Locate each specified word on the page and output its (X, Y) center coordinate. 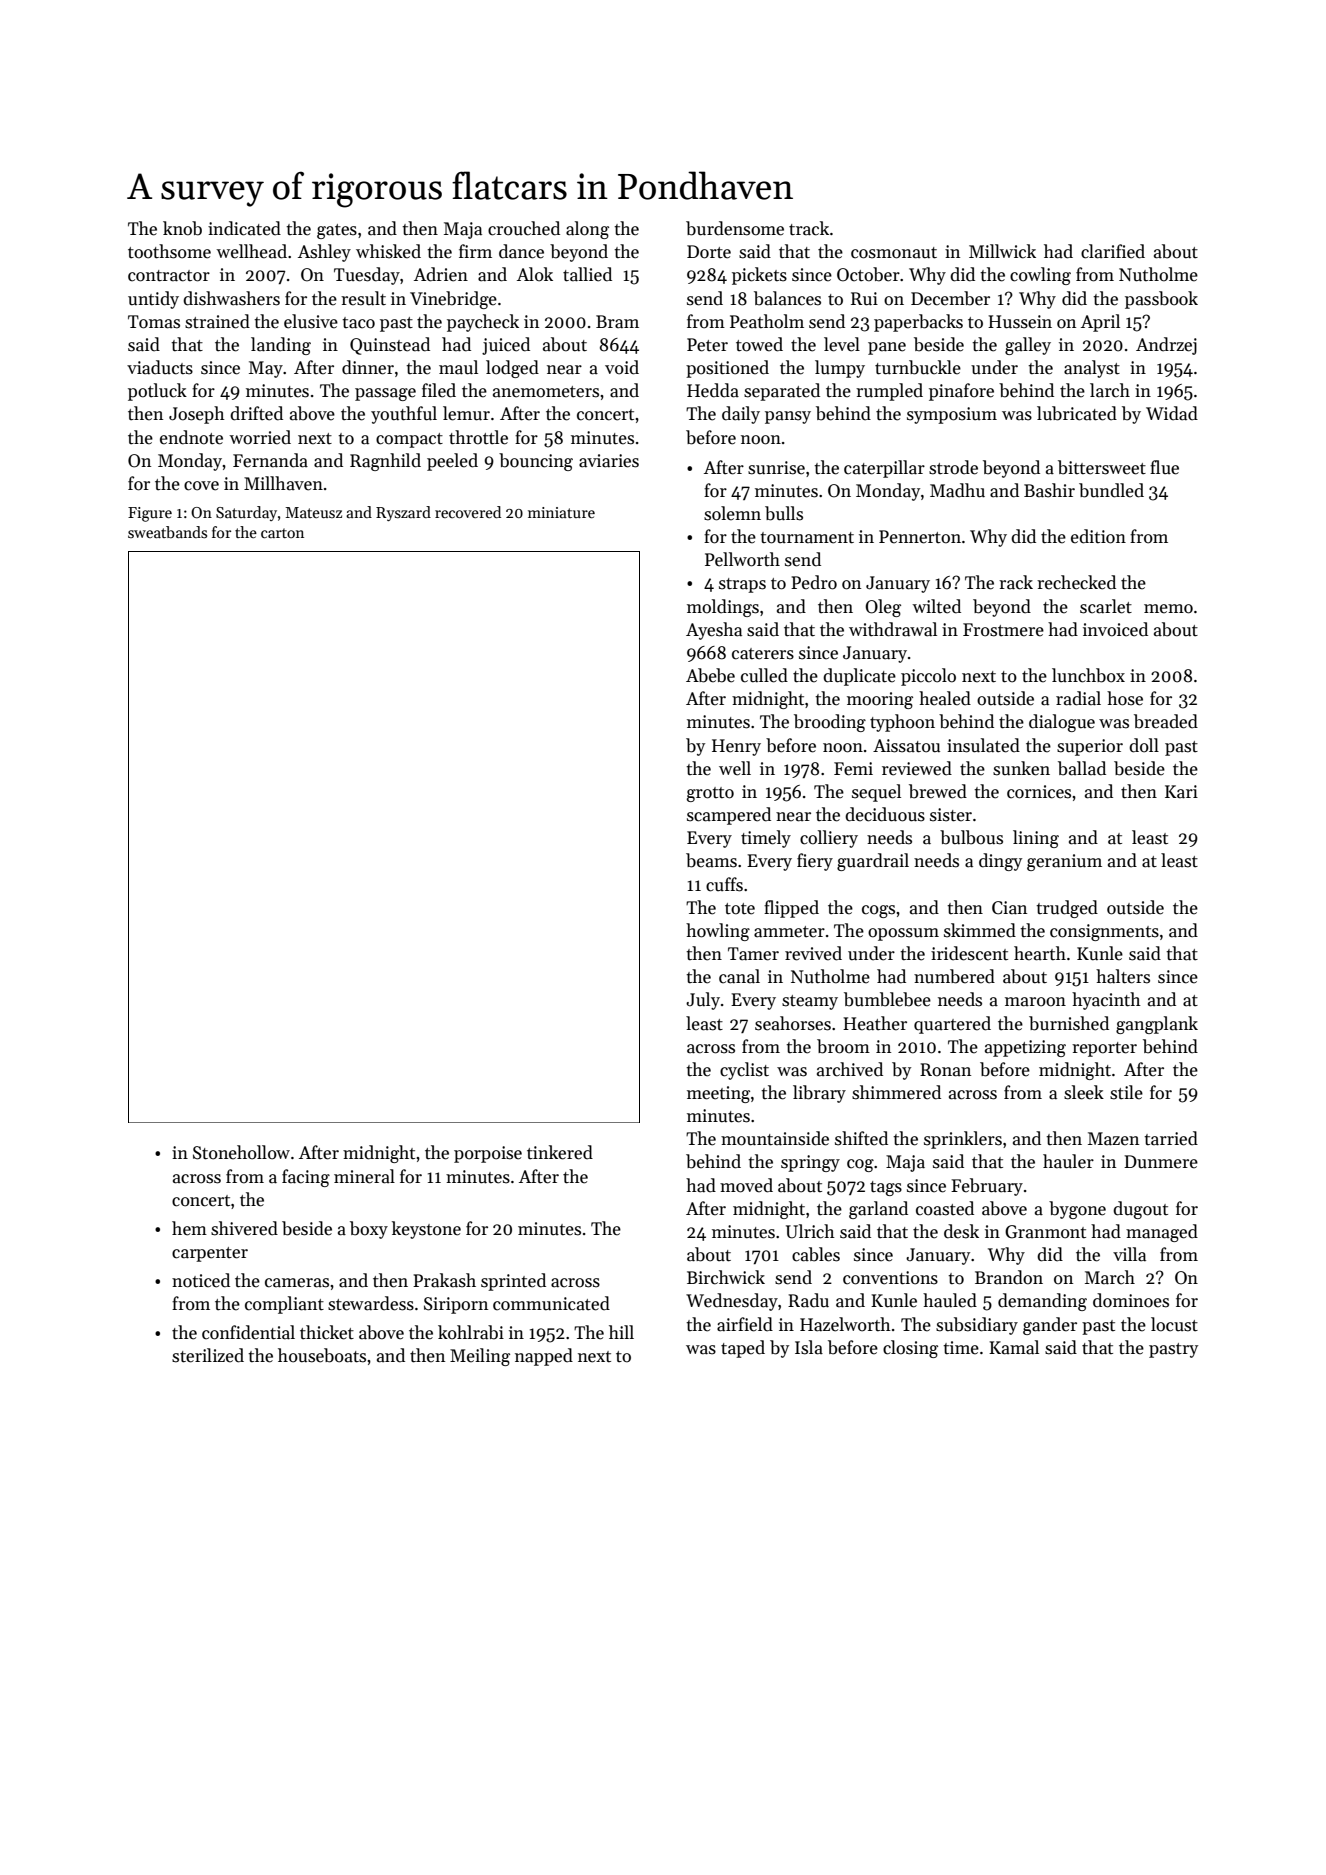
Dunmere (1161, 1162)
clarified (1113, 251)
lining (1036, 839)
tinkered (560, 1152)
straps (742, 585)
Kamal (1014, 1347)
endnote (191, 437)
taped (743, 1349)
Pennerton (920, 537)
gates (337, 231)
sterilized (208, 1355)
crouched (524, 228)
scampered (729, 816)
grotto (710, 794)
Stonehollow (241, 1152)
